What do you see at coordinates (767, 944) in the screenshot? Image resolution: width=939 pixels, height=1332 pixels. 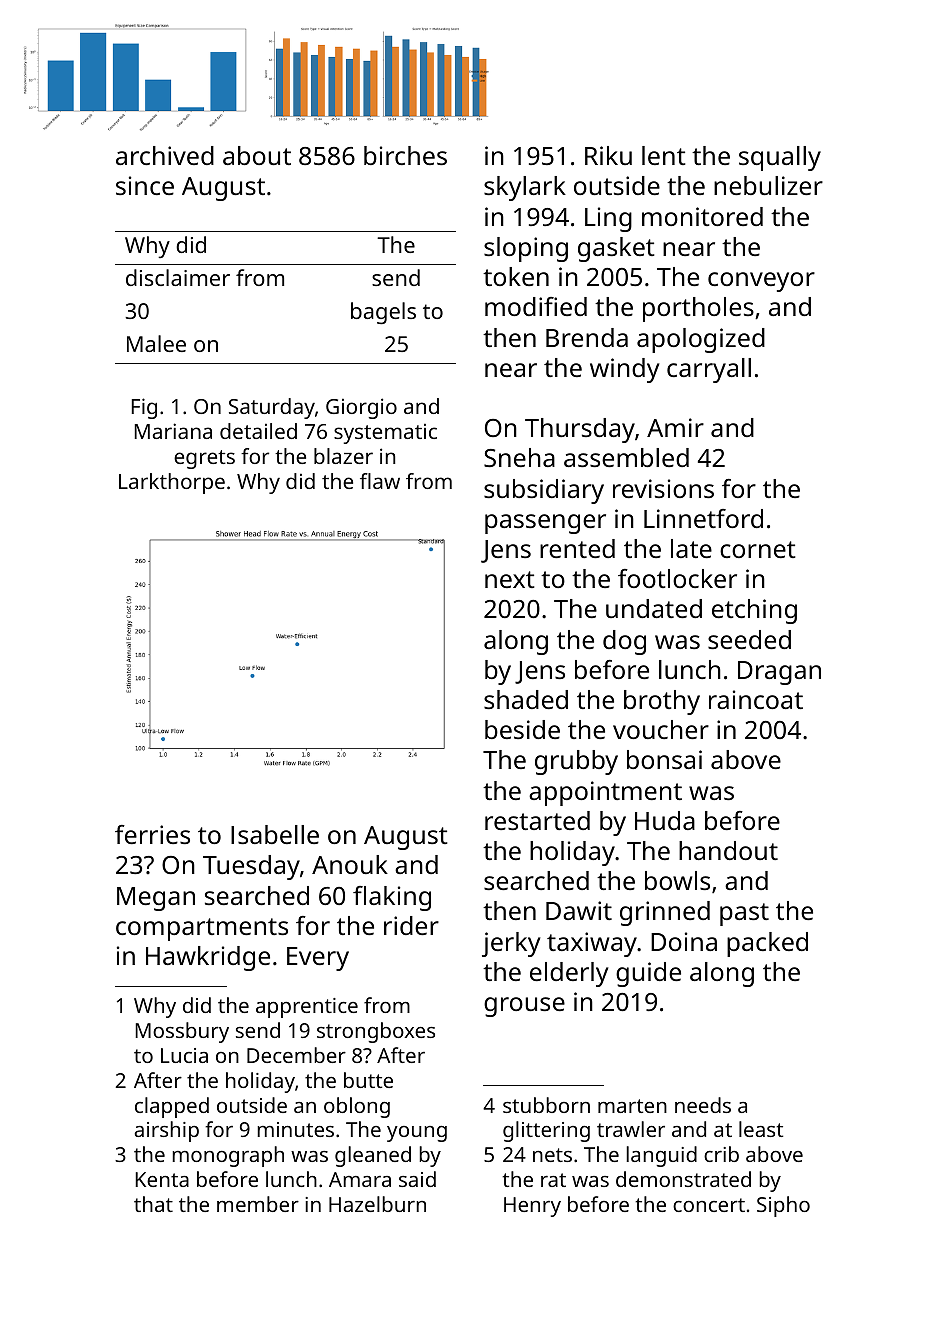 I see `packed` at bounding box center [767, 944].
